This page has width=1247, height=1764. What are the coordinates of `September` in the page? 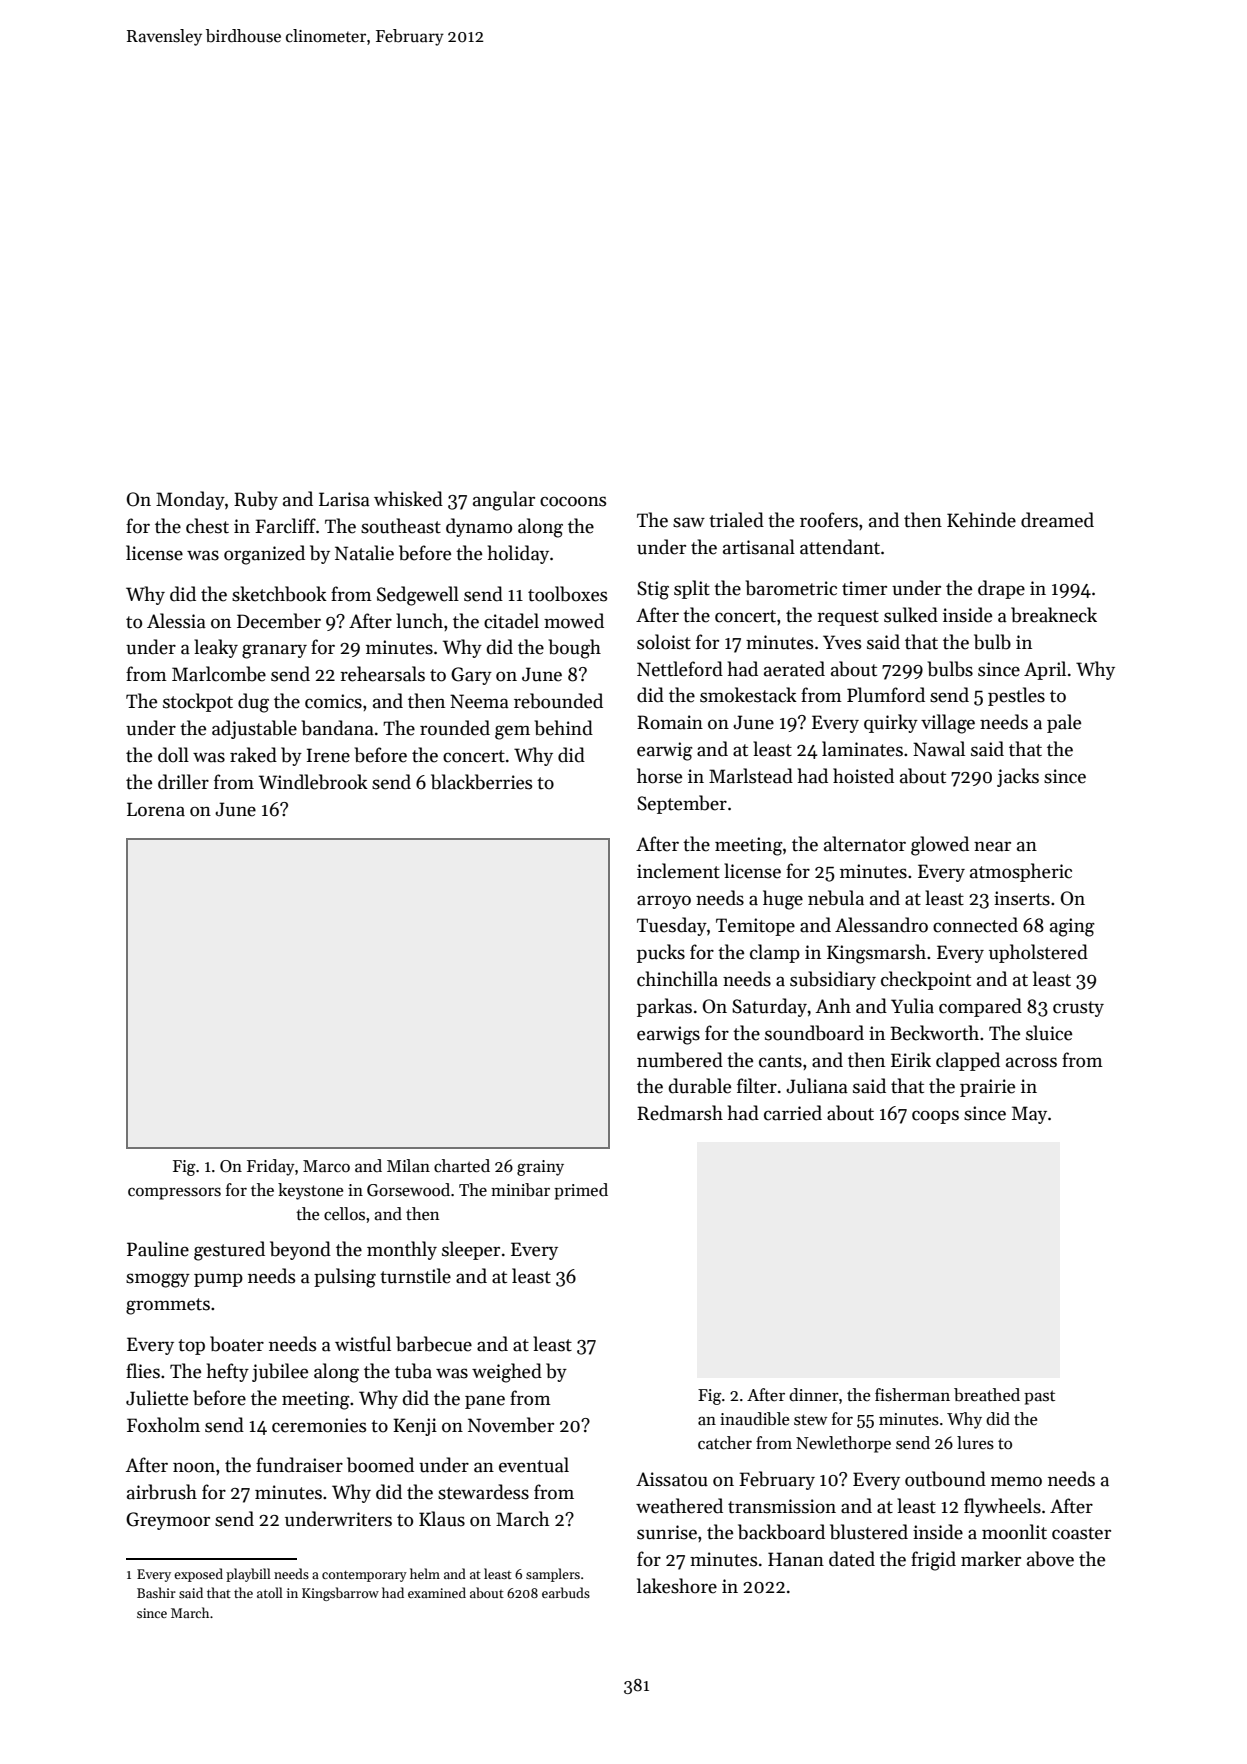 It's located at (682, 804).
